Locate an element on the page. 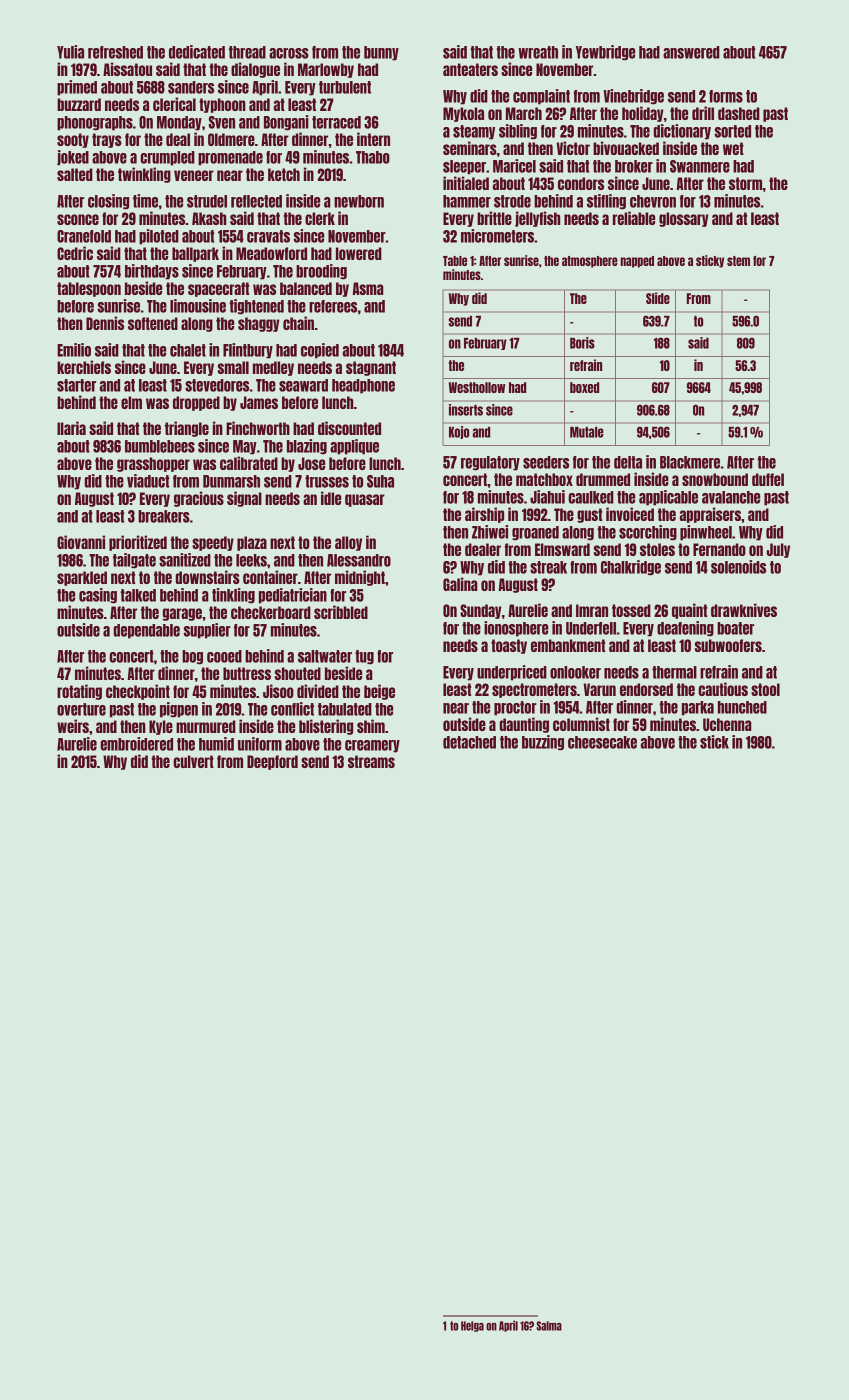  shim is located at coordinates (371, 726).
